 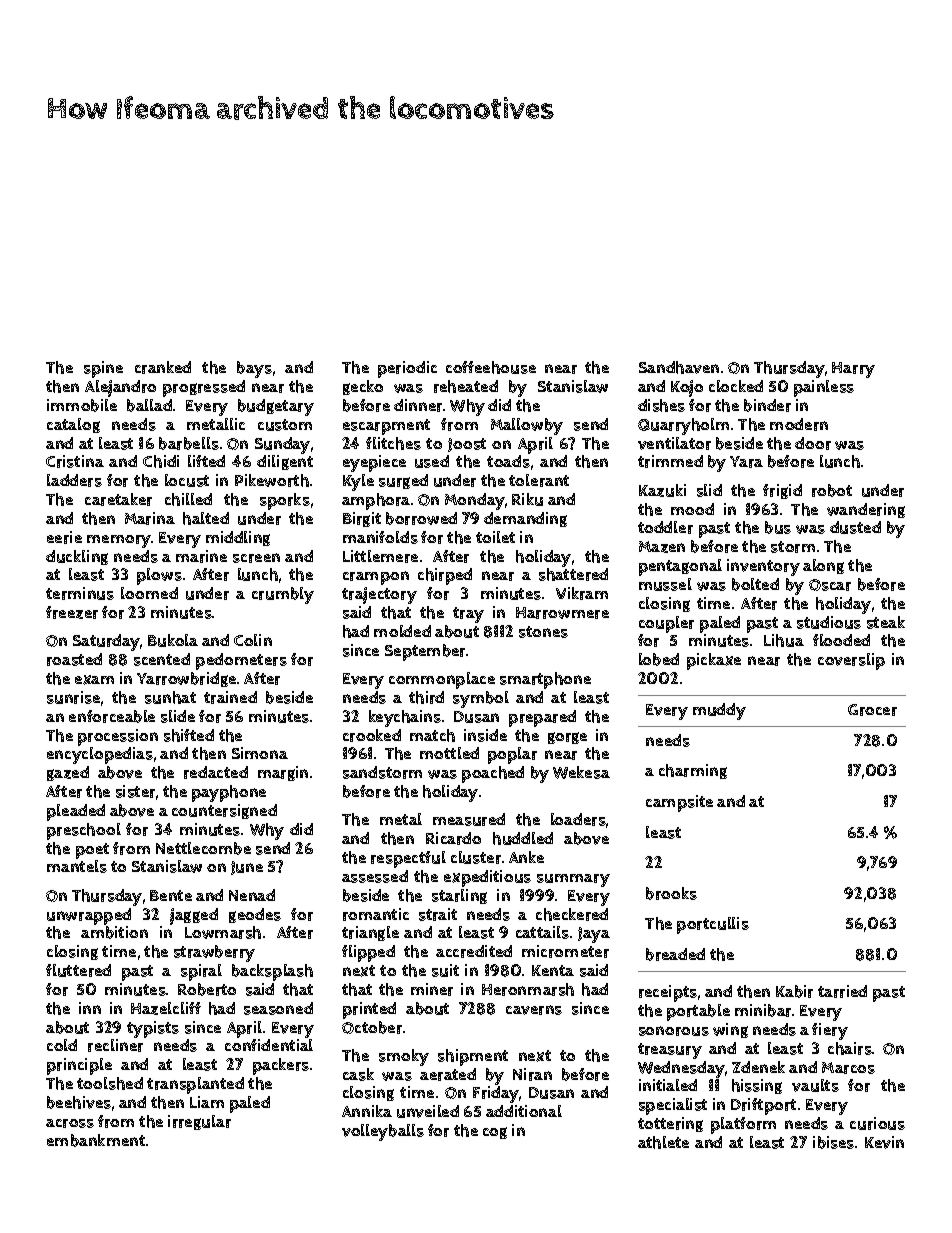 I want to click on trained, so click(x=230, y=697).
